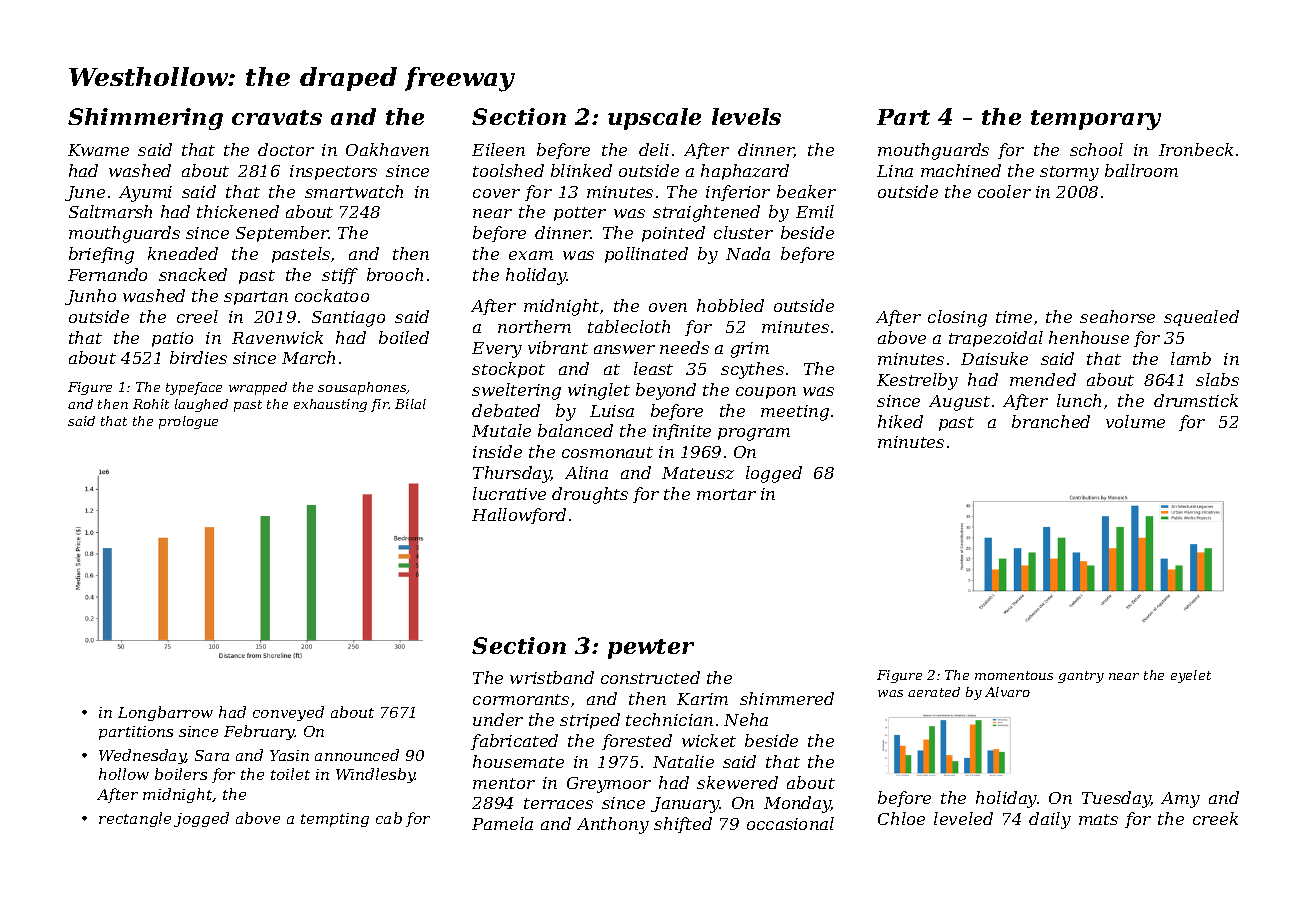 The image size is (1308, 924). I want to click on hiked, so click(900, 421).
